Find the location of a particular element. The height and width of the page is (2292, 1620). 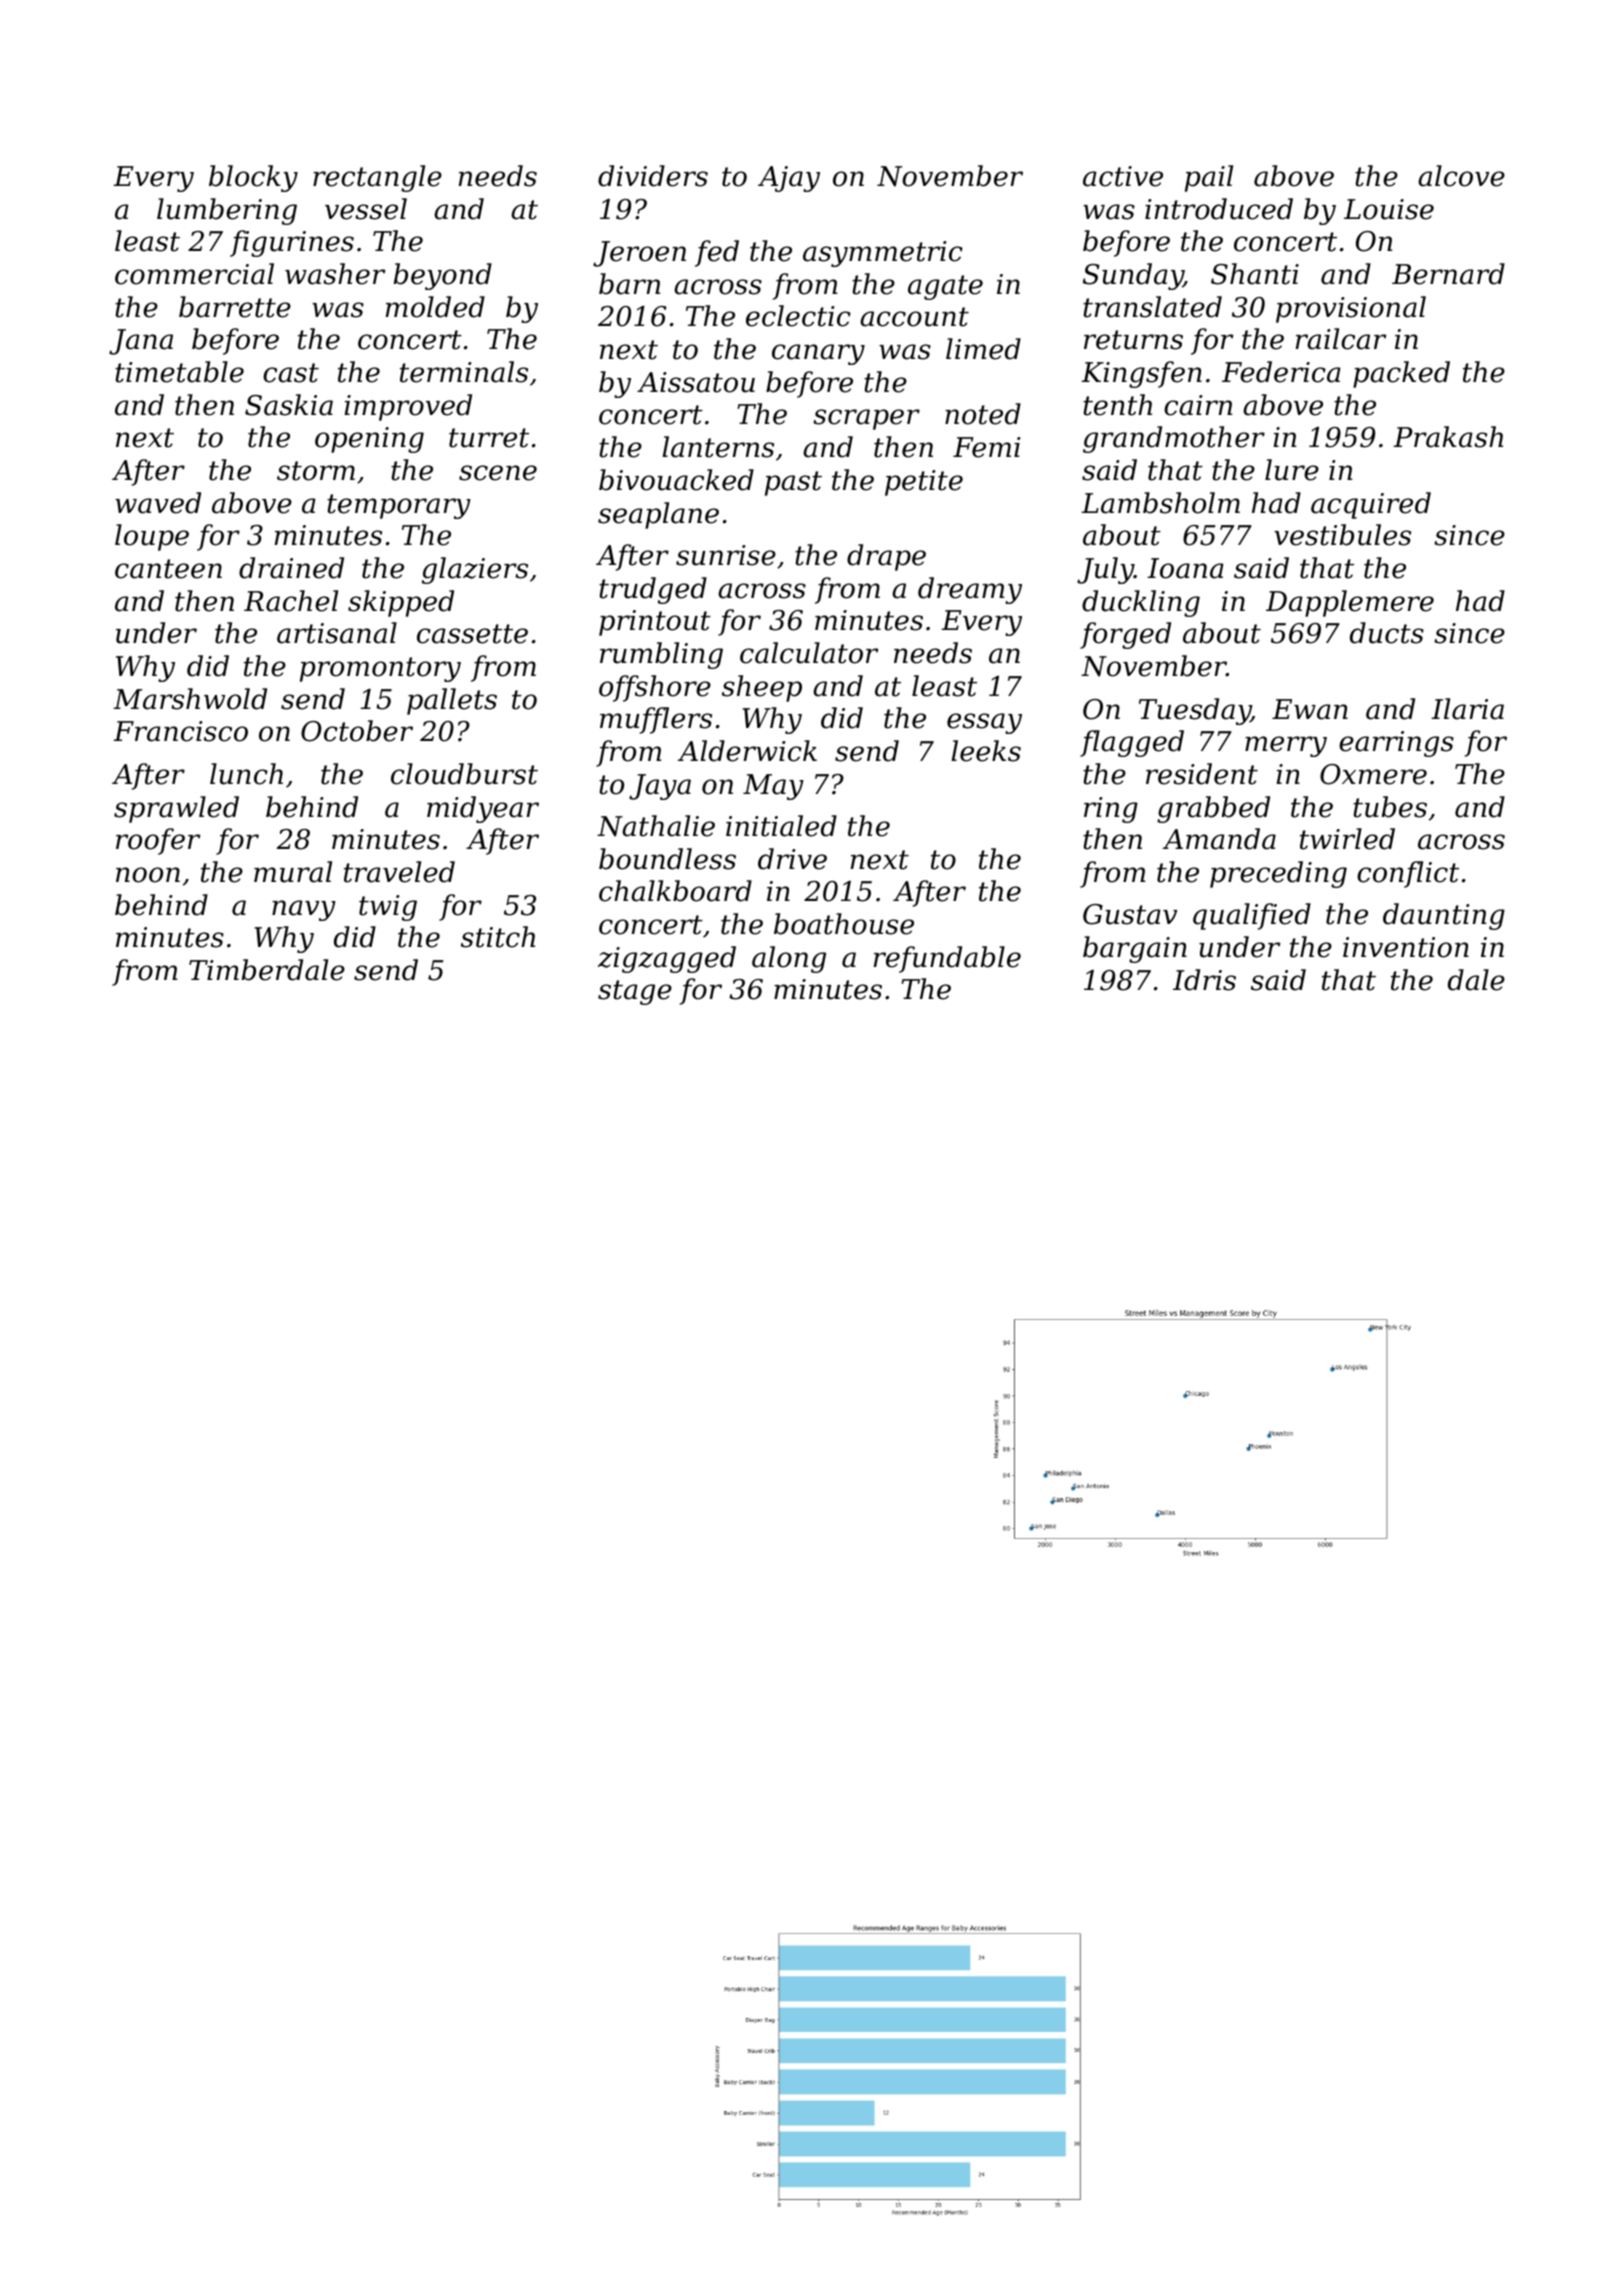

leeks is located at coordinates (986, 751).
